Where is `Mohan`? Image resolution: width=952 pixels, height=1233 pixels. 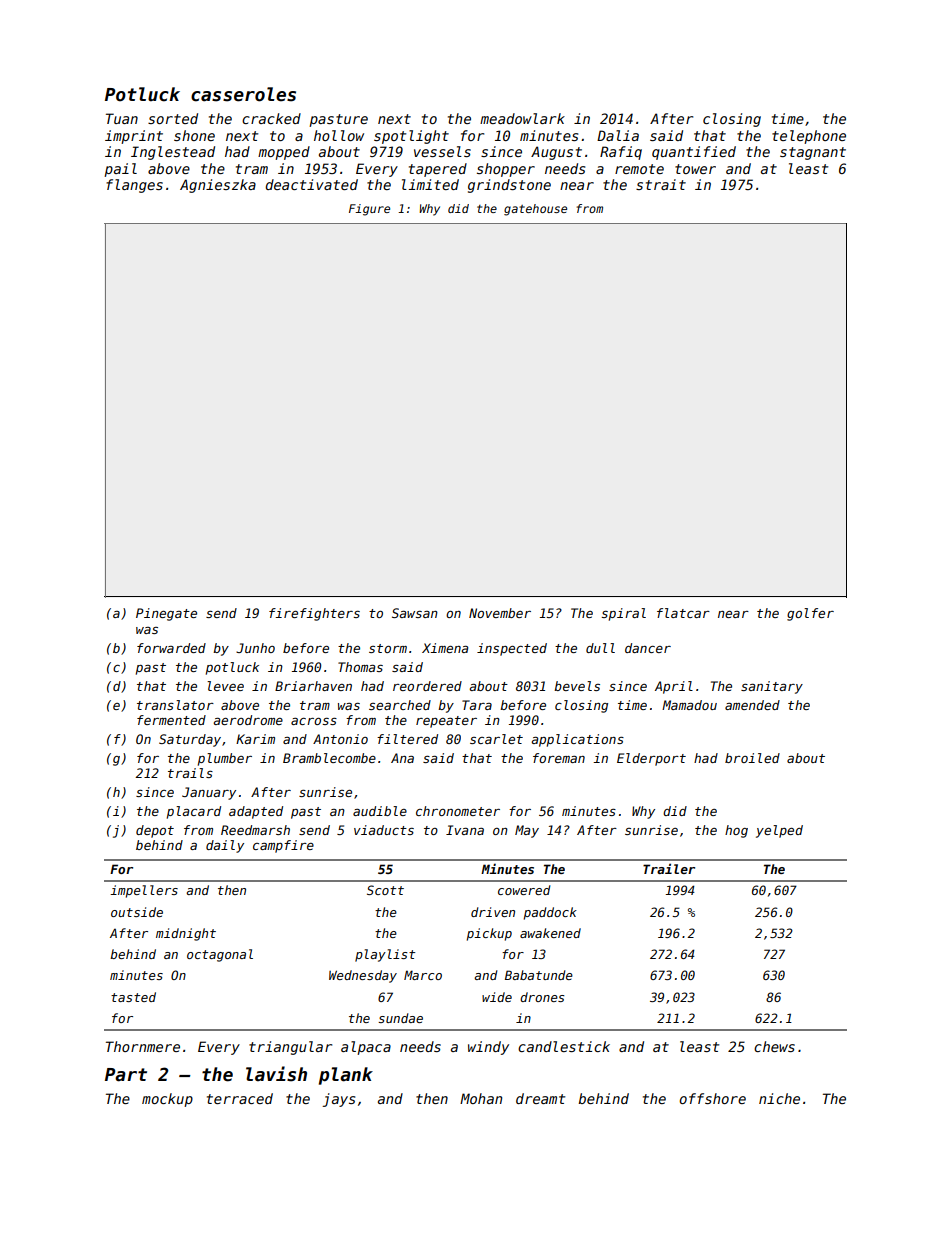
Mohan is located at coordinates (481, 1098).
